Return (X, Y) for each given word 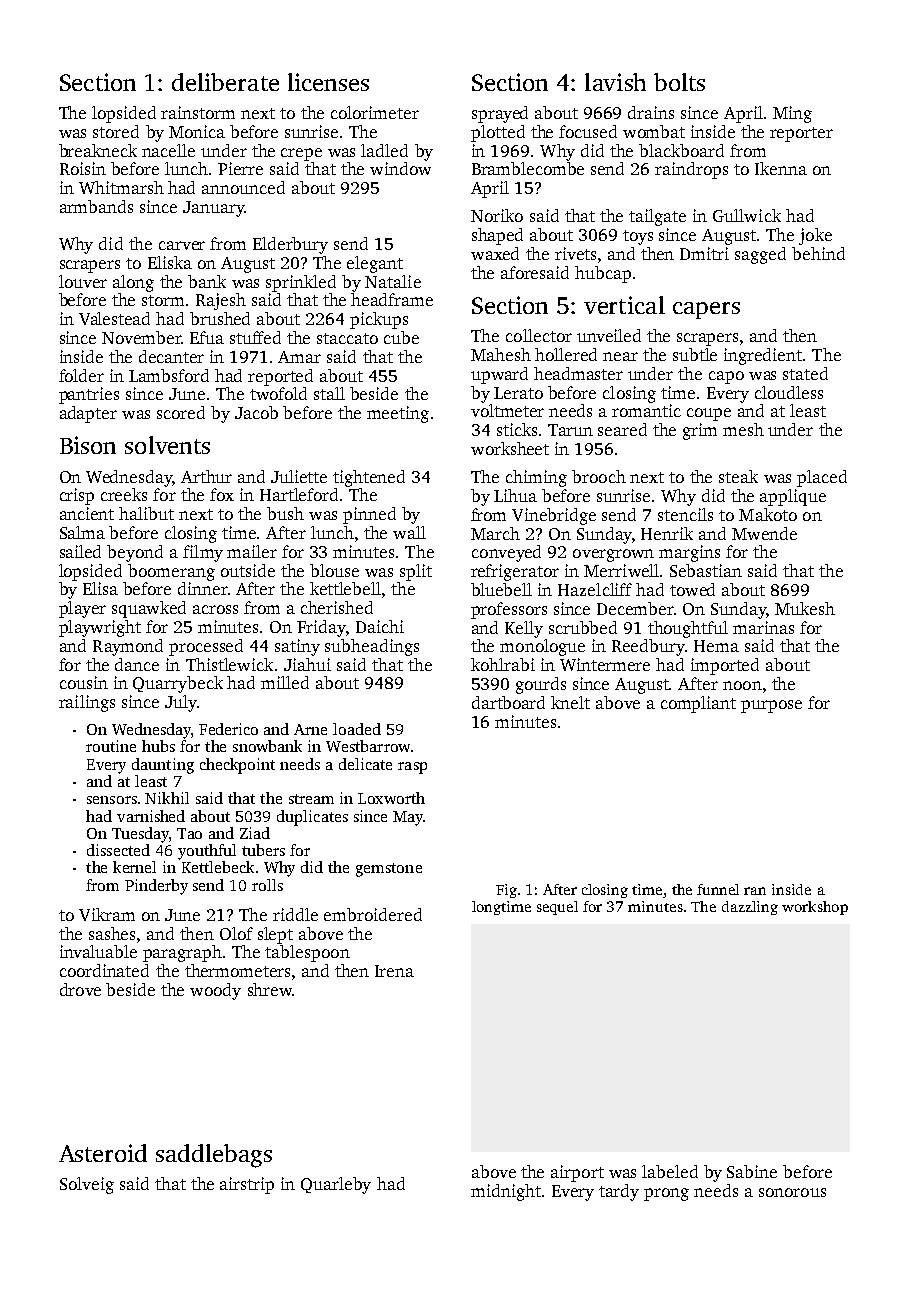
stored (116, 131)
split (416, 572)
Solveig (87, 1185)
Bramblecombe (528, 168)
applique (793, 497)
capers (706, 310)
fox (222, 494)
